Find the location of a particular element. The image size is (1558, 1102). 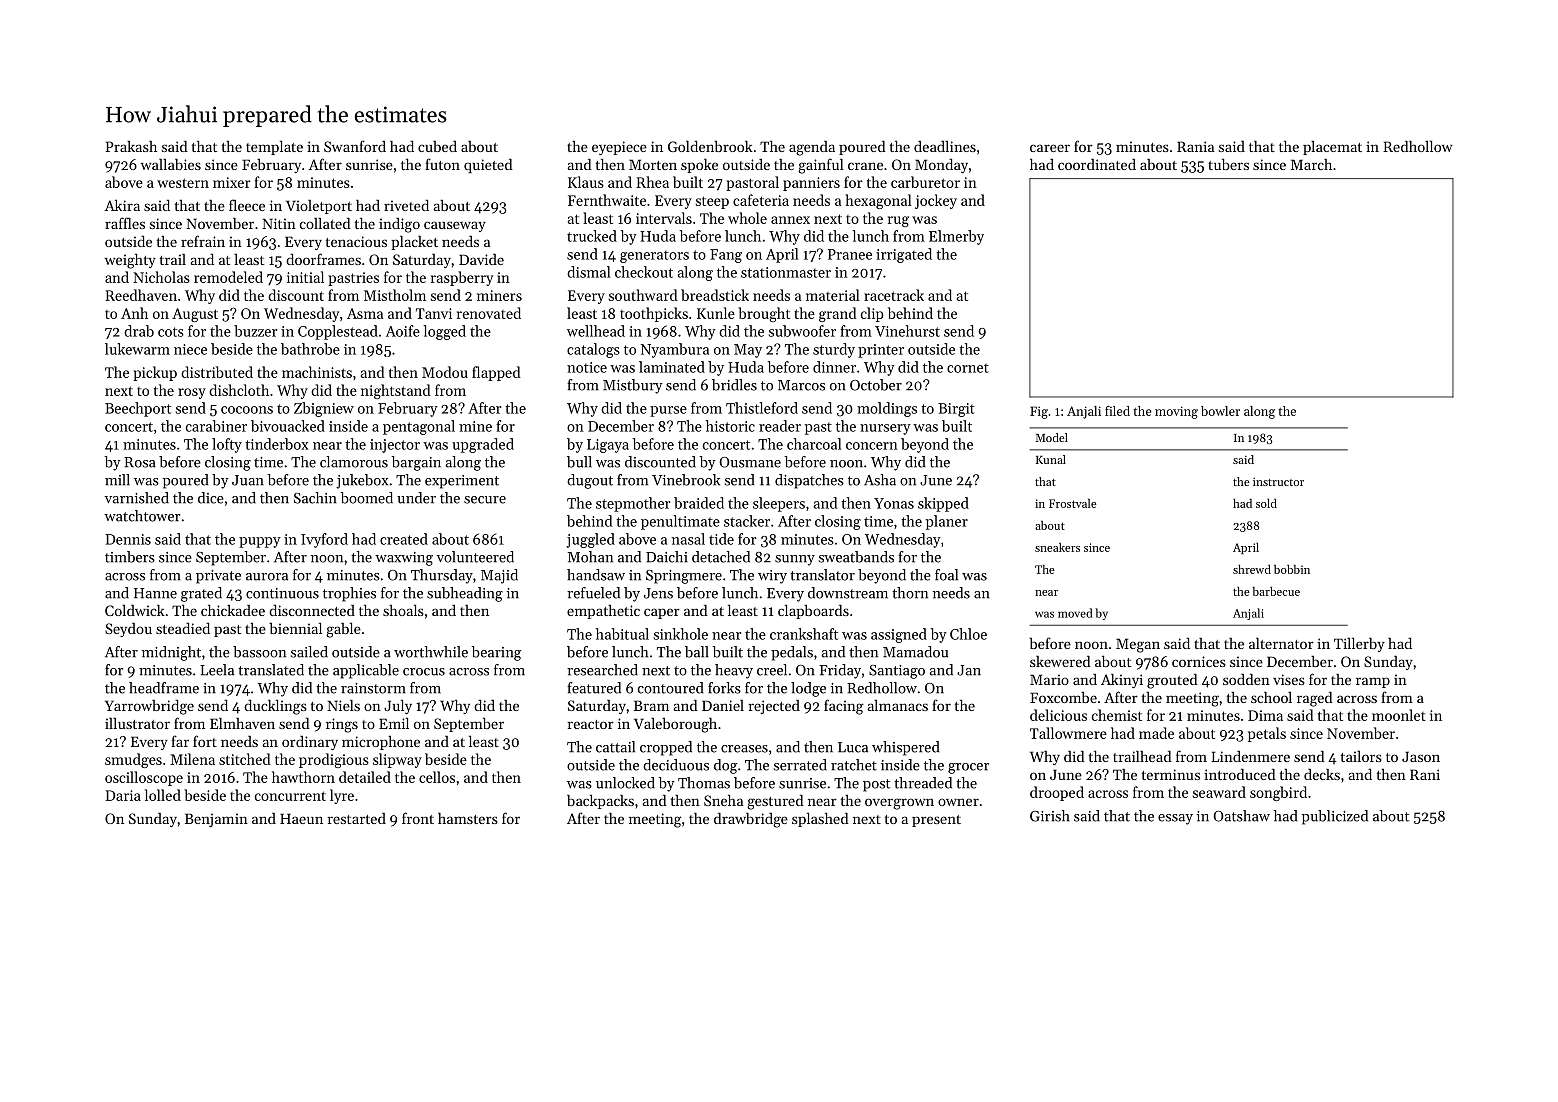

placemat is located at coordinates (1332, 148).
